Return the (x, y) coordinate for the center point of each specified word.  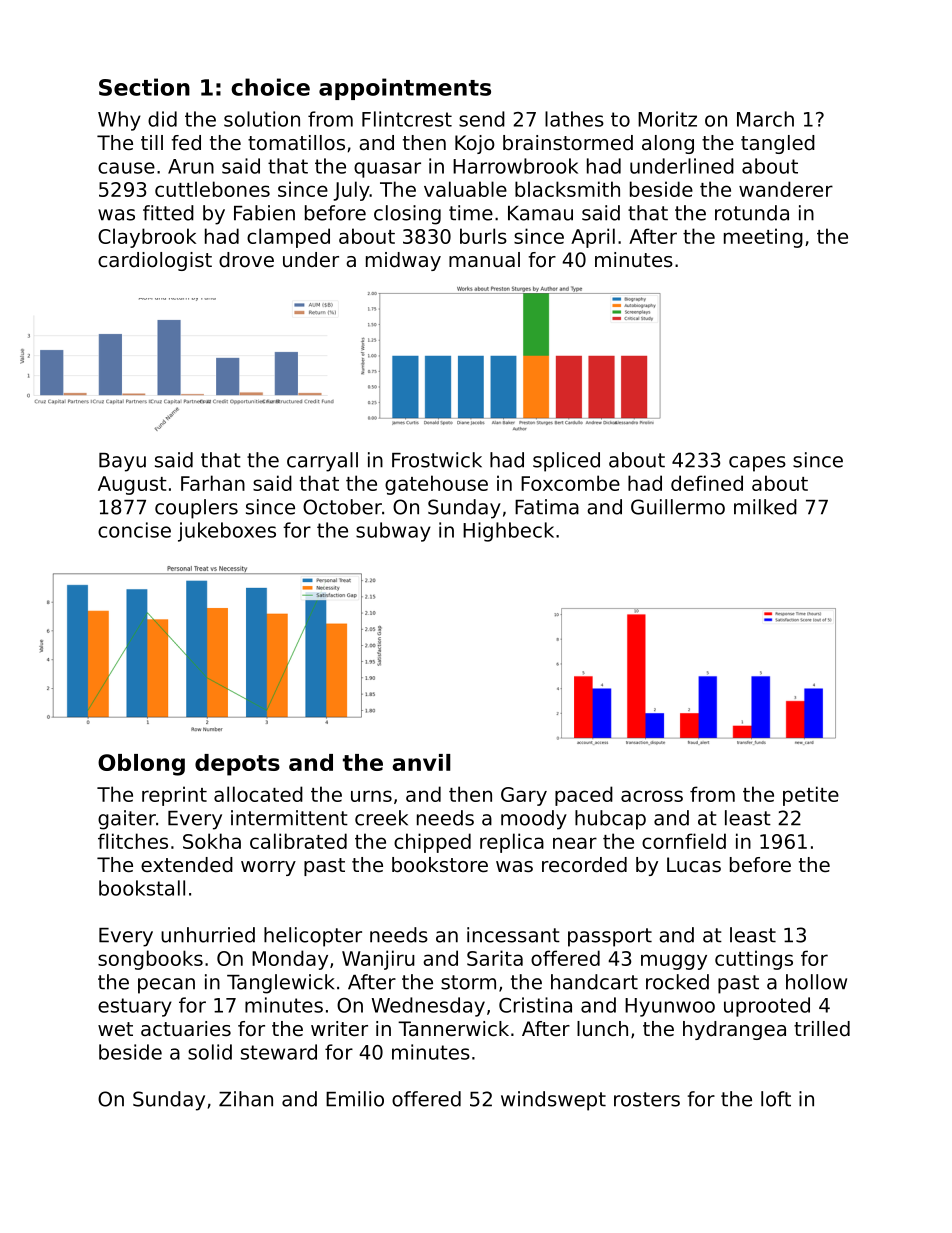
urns (371, 796)
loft (776, 1099)
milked (765, 507)
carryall (322, 462)
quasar (387, 170)
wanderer (786, 189)
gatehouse (436, 485)
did (162, 119)
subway (393, 532)
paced (584, 796)
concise (134, 530)
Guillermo (678, 507)
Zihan (246, 1099)
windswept (553, 1101)
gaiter (127, 820)
